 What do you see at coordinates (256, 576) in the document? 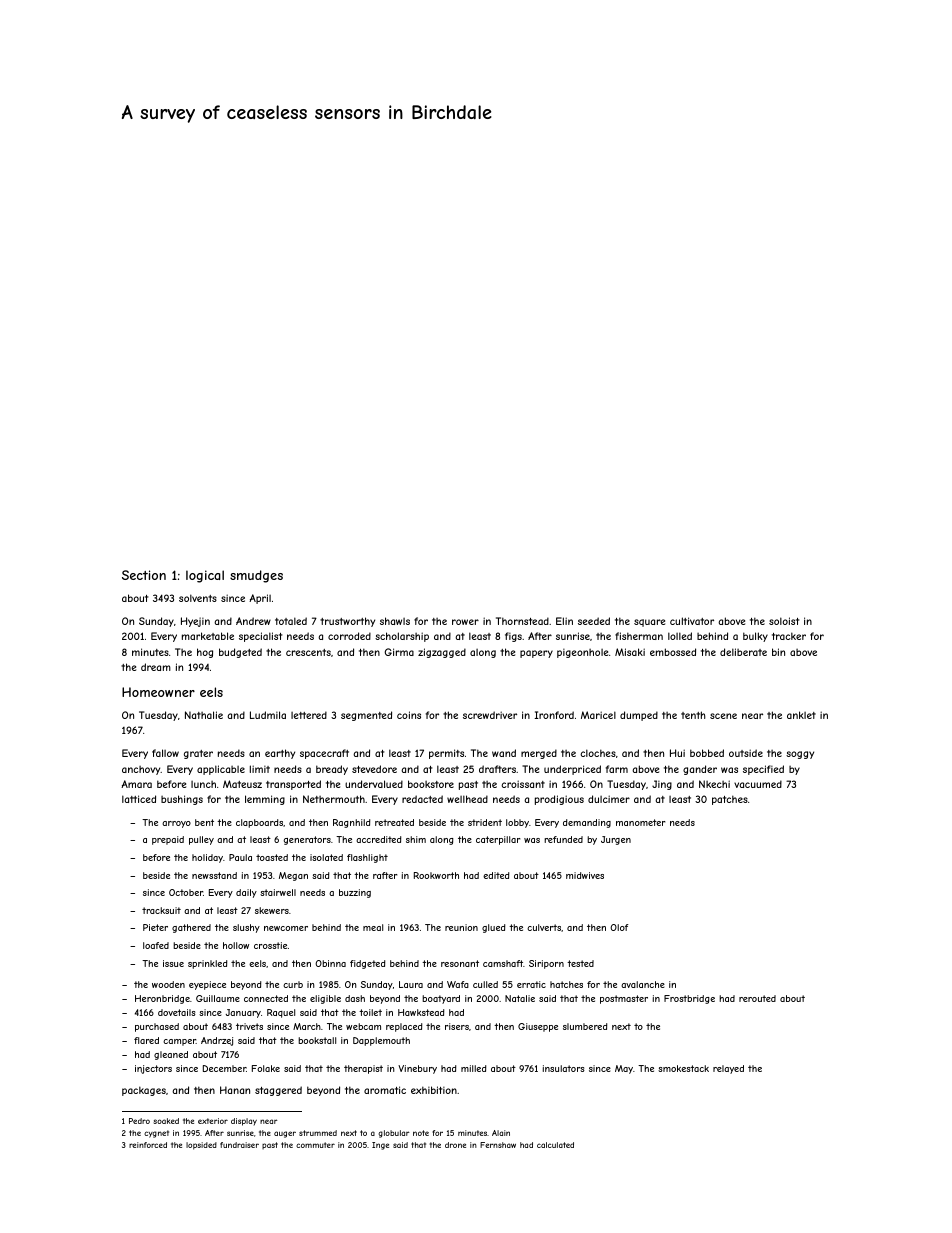
I see `smudges` at bounding box center [256, 576].
